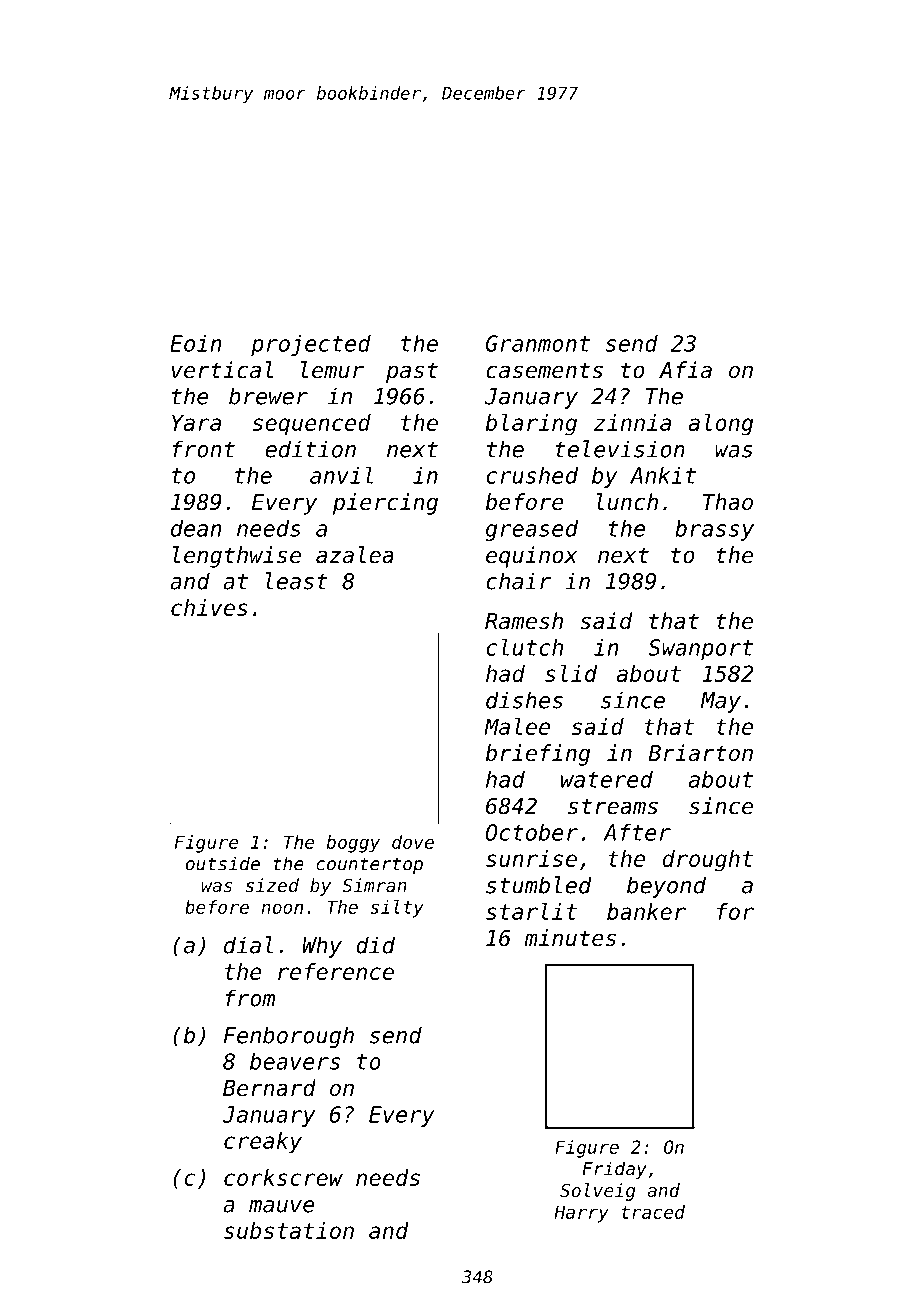 This page has width=924, height=1311. I want to click on lunch, so click(627, 502).
